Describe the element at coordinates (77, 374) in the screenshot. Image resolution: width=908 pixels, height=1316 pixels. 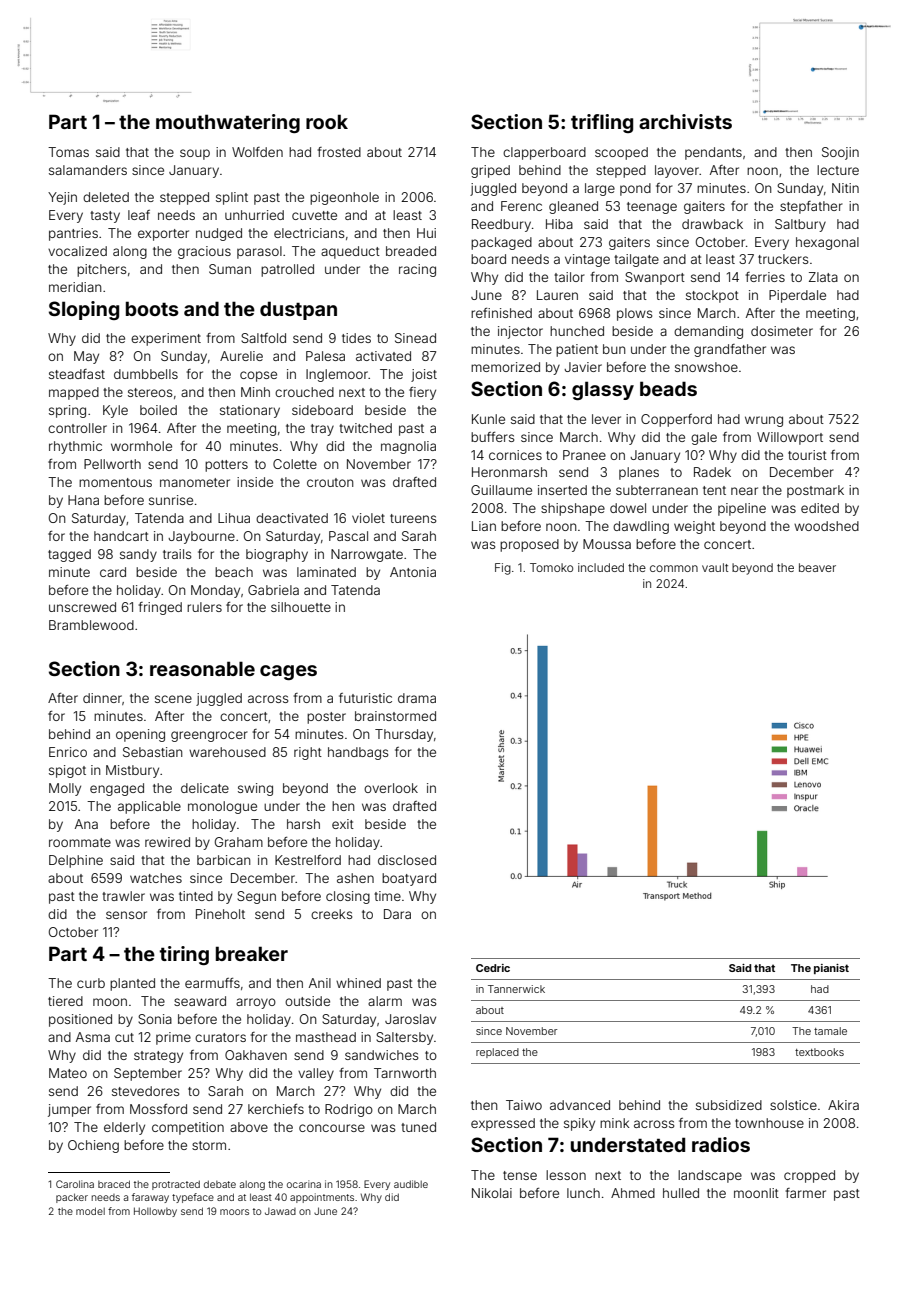
I see `steadfast` at that location.
